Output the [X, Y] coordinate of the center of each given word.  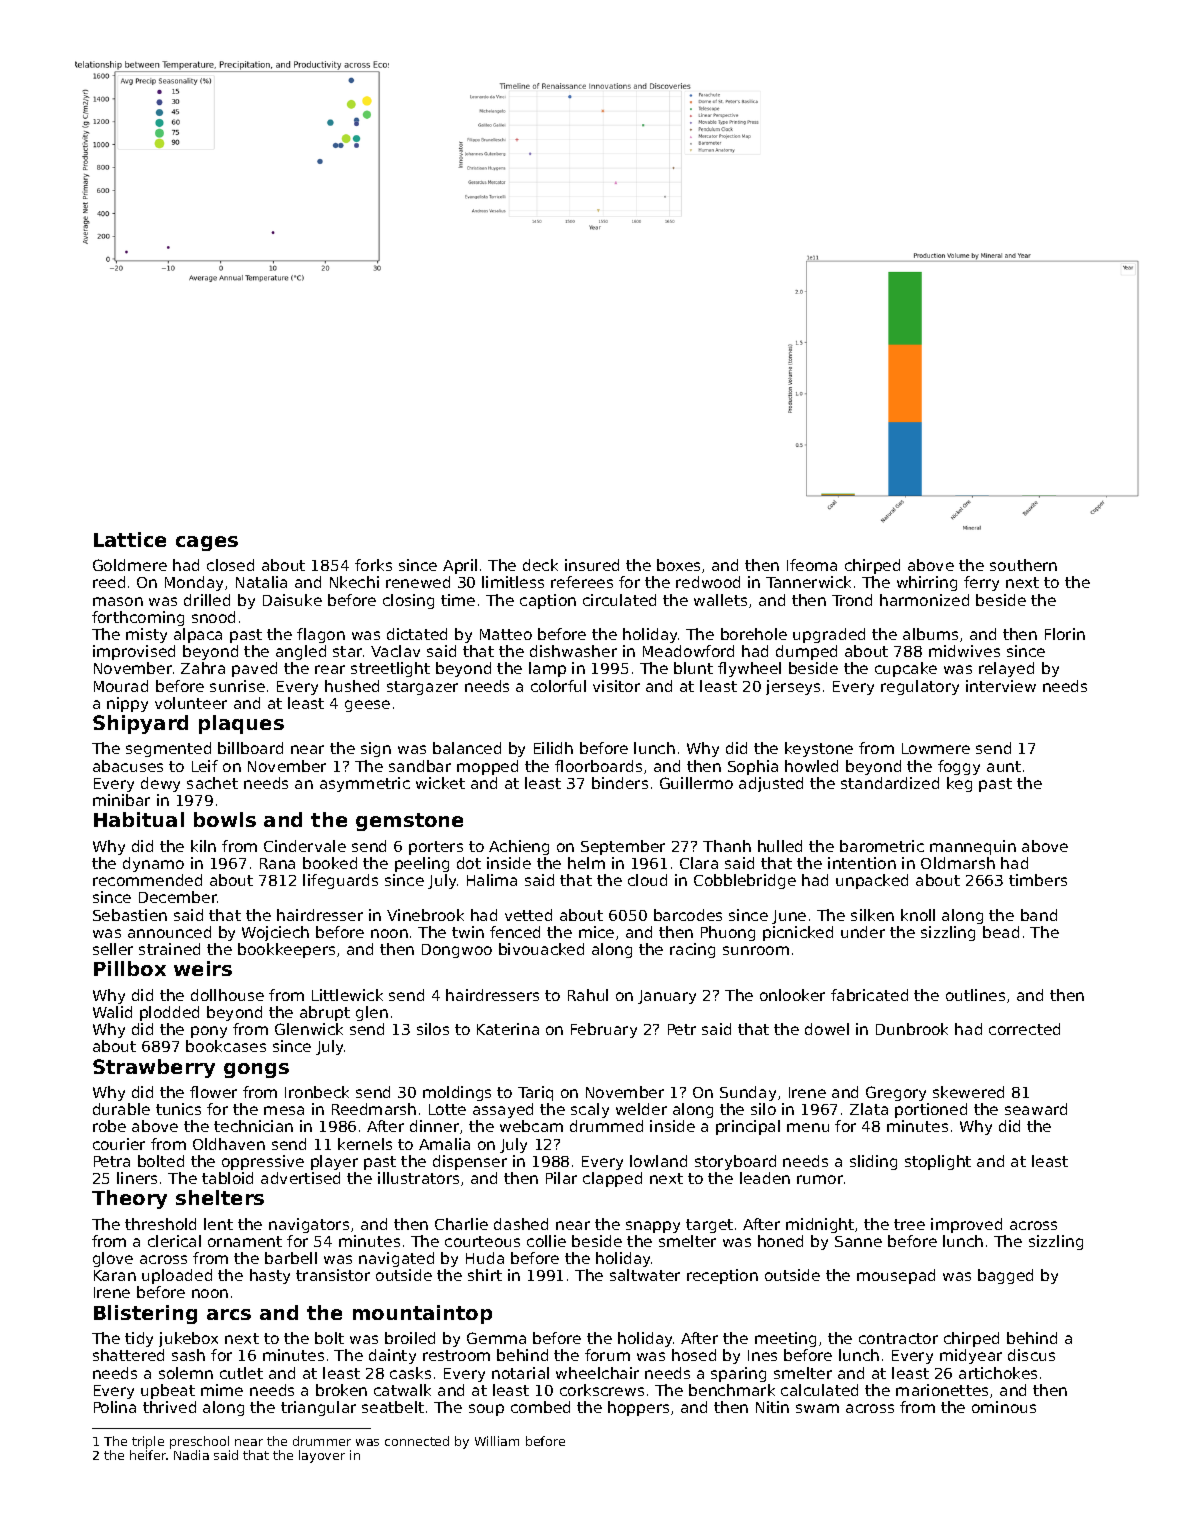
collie [546, 1241]
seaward [1036, 1109]
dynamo [153, 864]
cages [207, 543]
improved [966, 1225]
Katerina [508, 1029]
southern [1023, 565]
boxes [678, 565]
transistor [333, 1275]
